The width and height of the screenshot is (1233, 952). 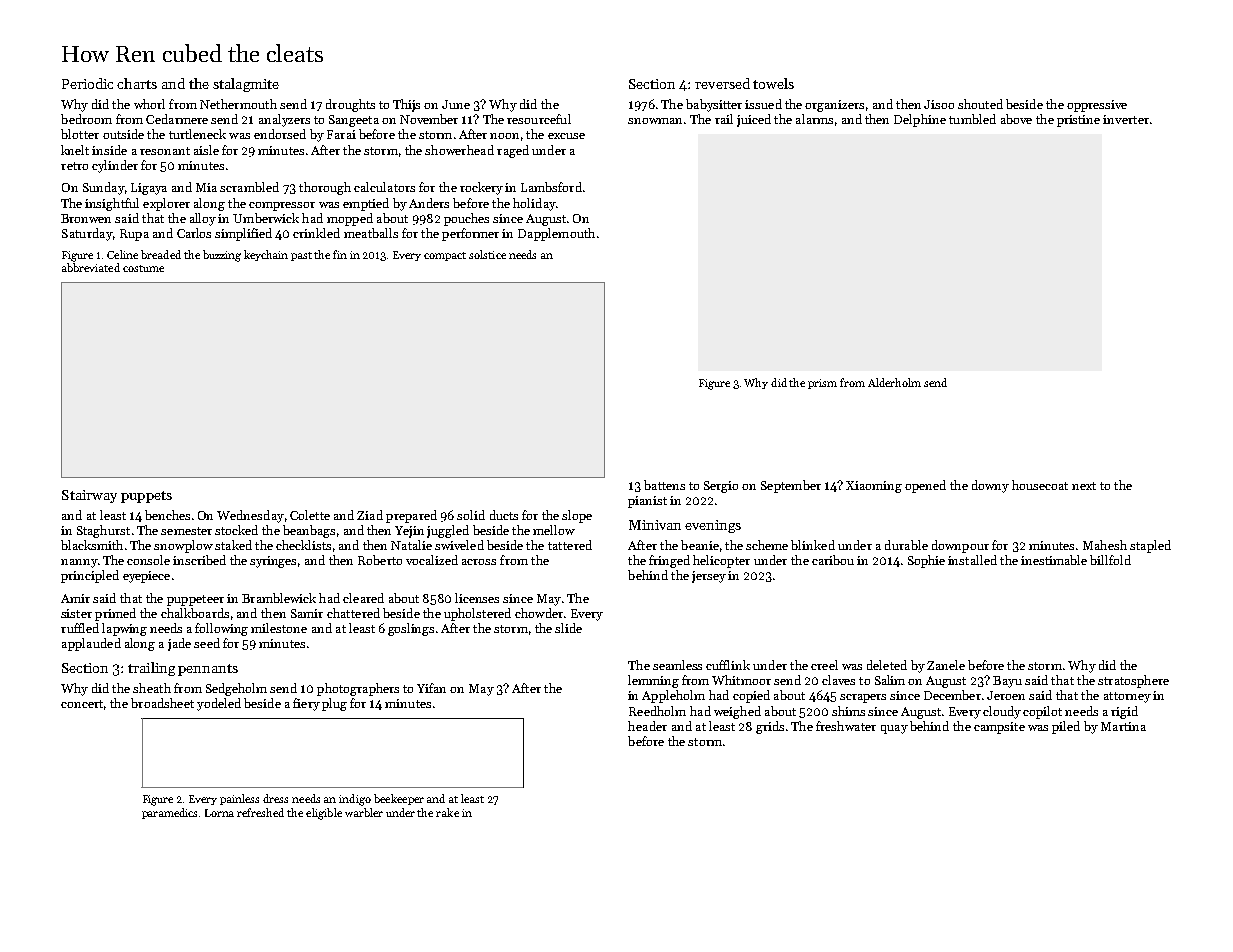 What do you see at coordinates (1127, 697) in the screenshot?
I see `attorney` at bounding box center [1127, 697].
